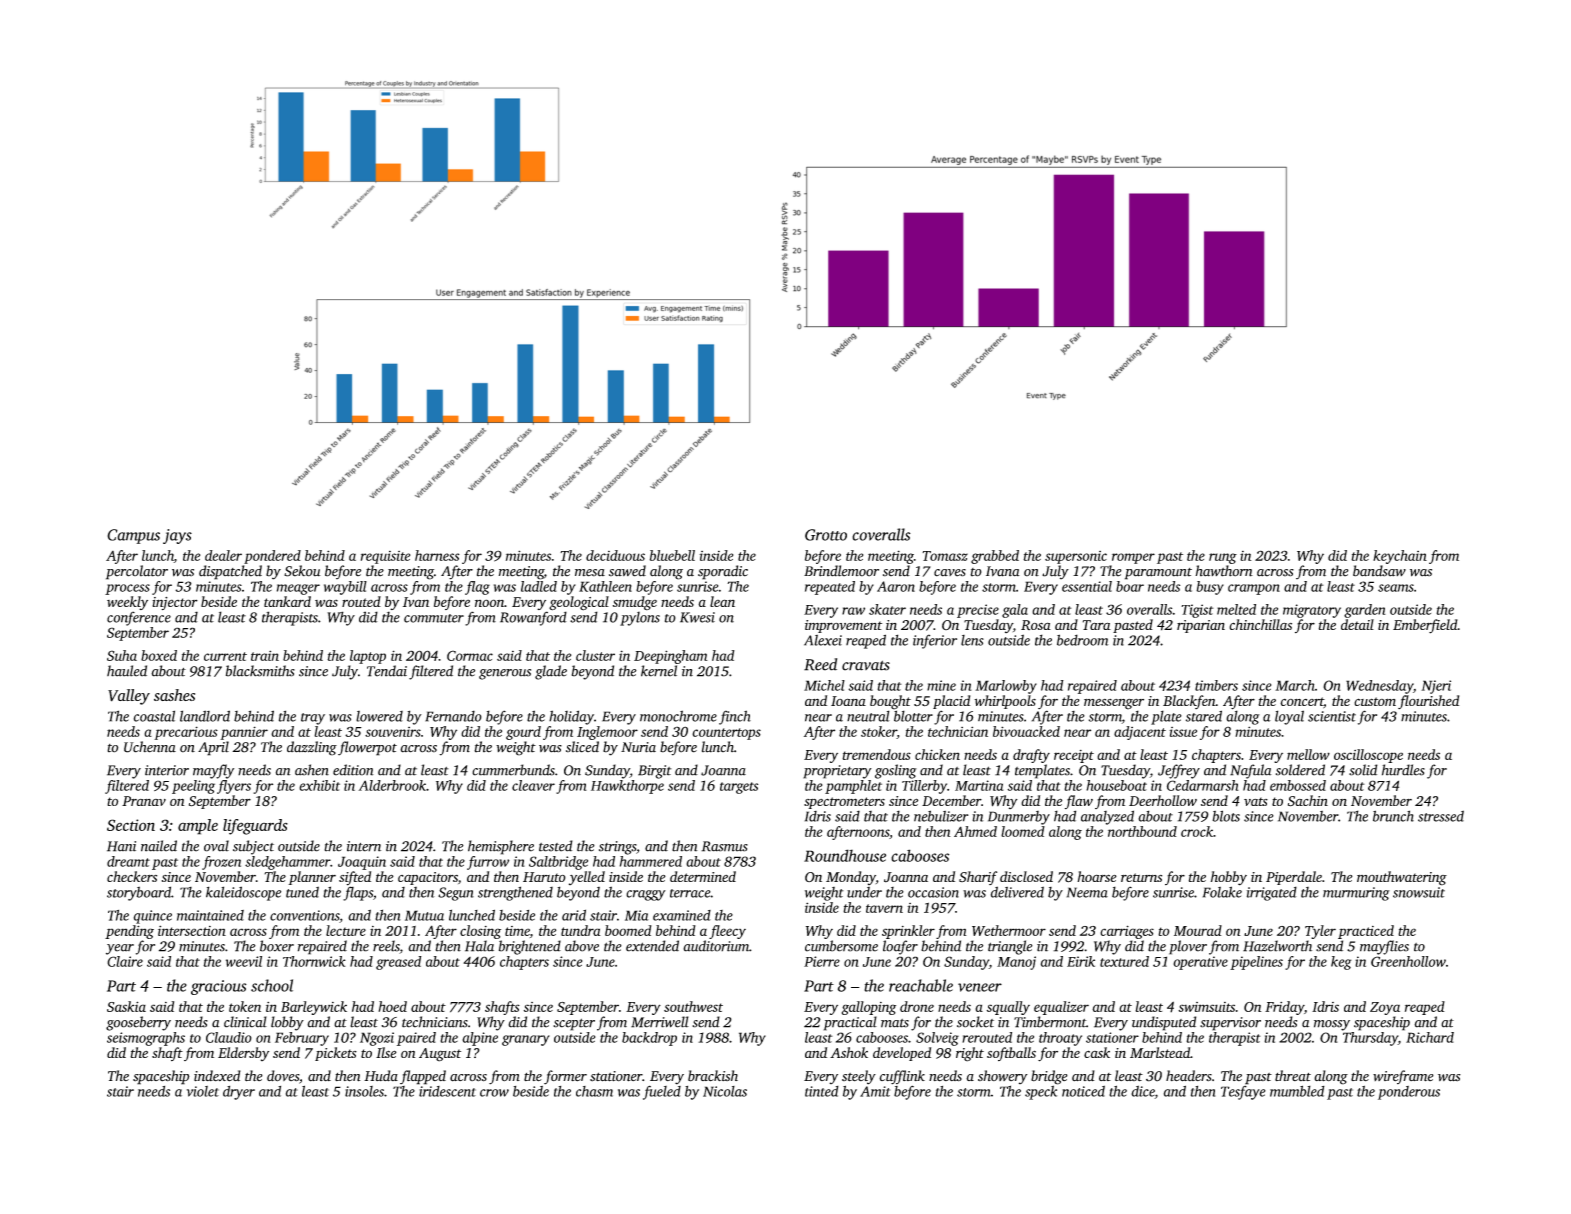  Describe the element at coordinates (1076, 557) in the document. I see `supersonic` at that location.
